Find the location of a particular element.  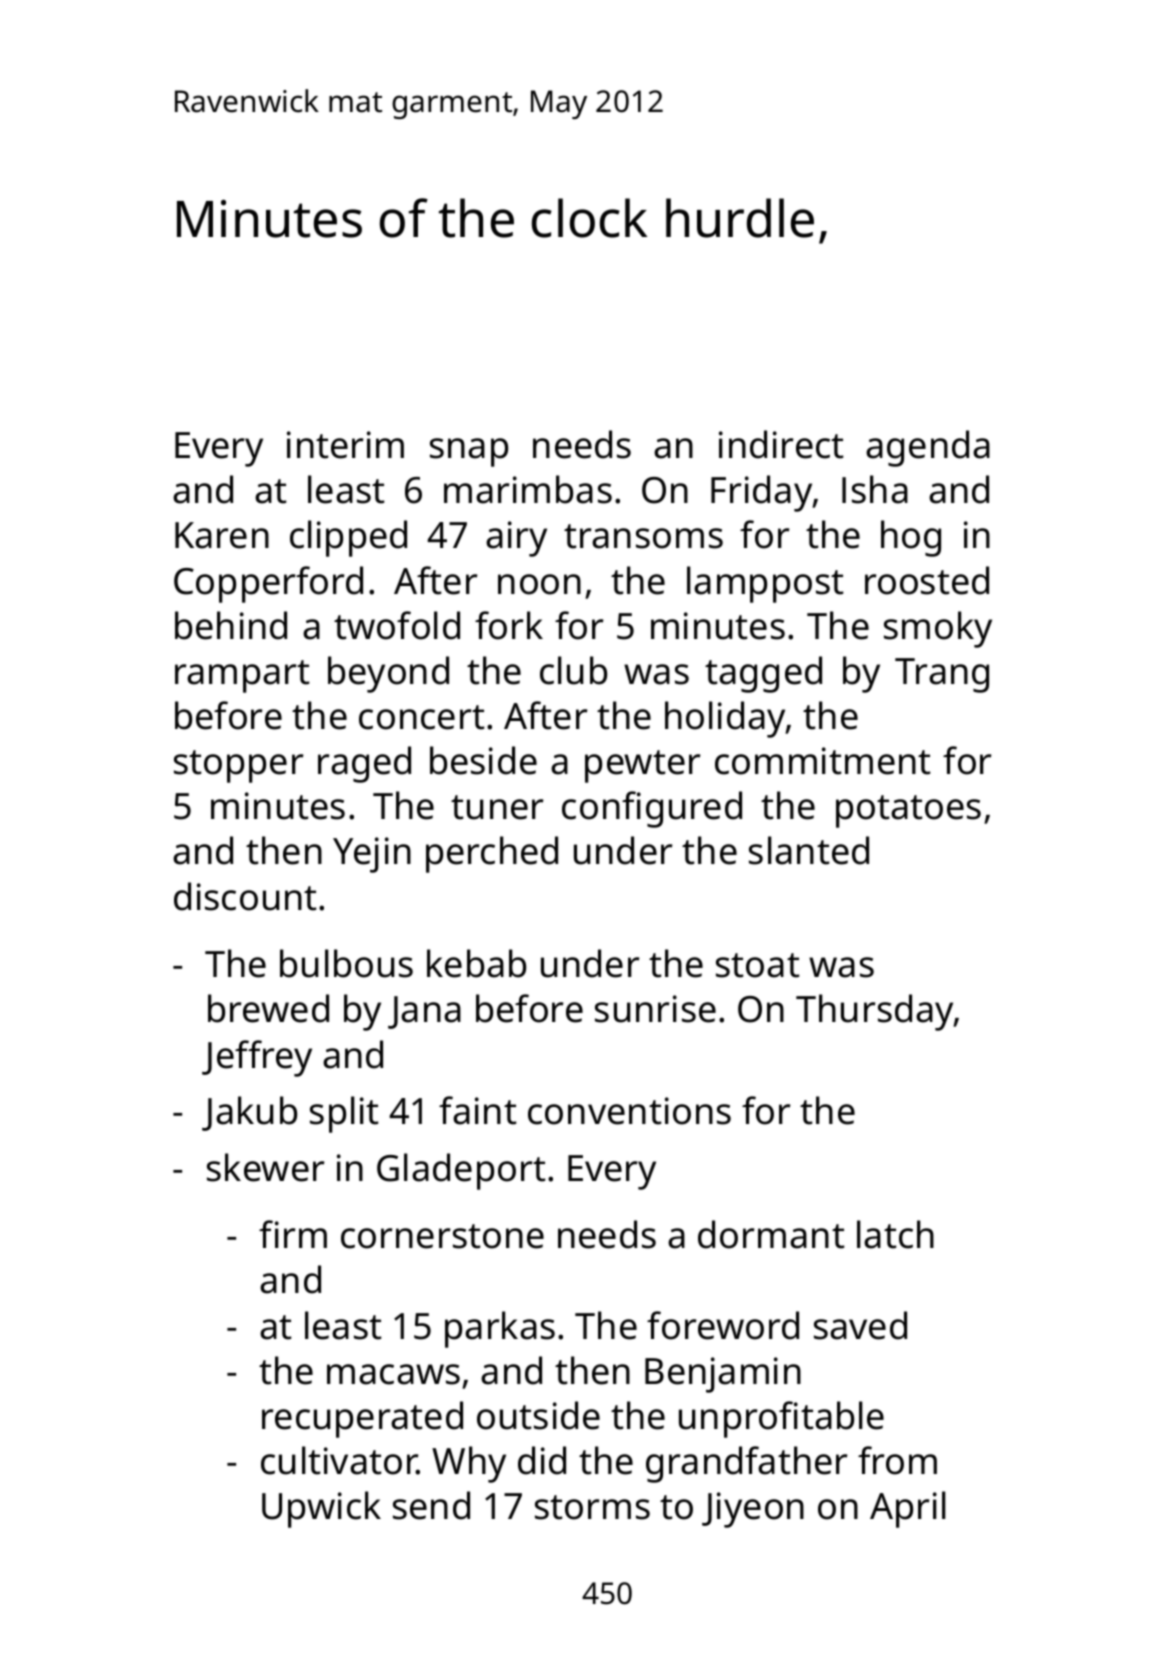

discount is located at coordinates (245, 896).
